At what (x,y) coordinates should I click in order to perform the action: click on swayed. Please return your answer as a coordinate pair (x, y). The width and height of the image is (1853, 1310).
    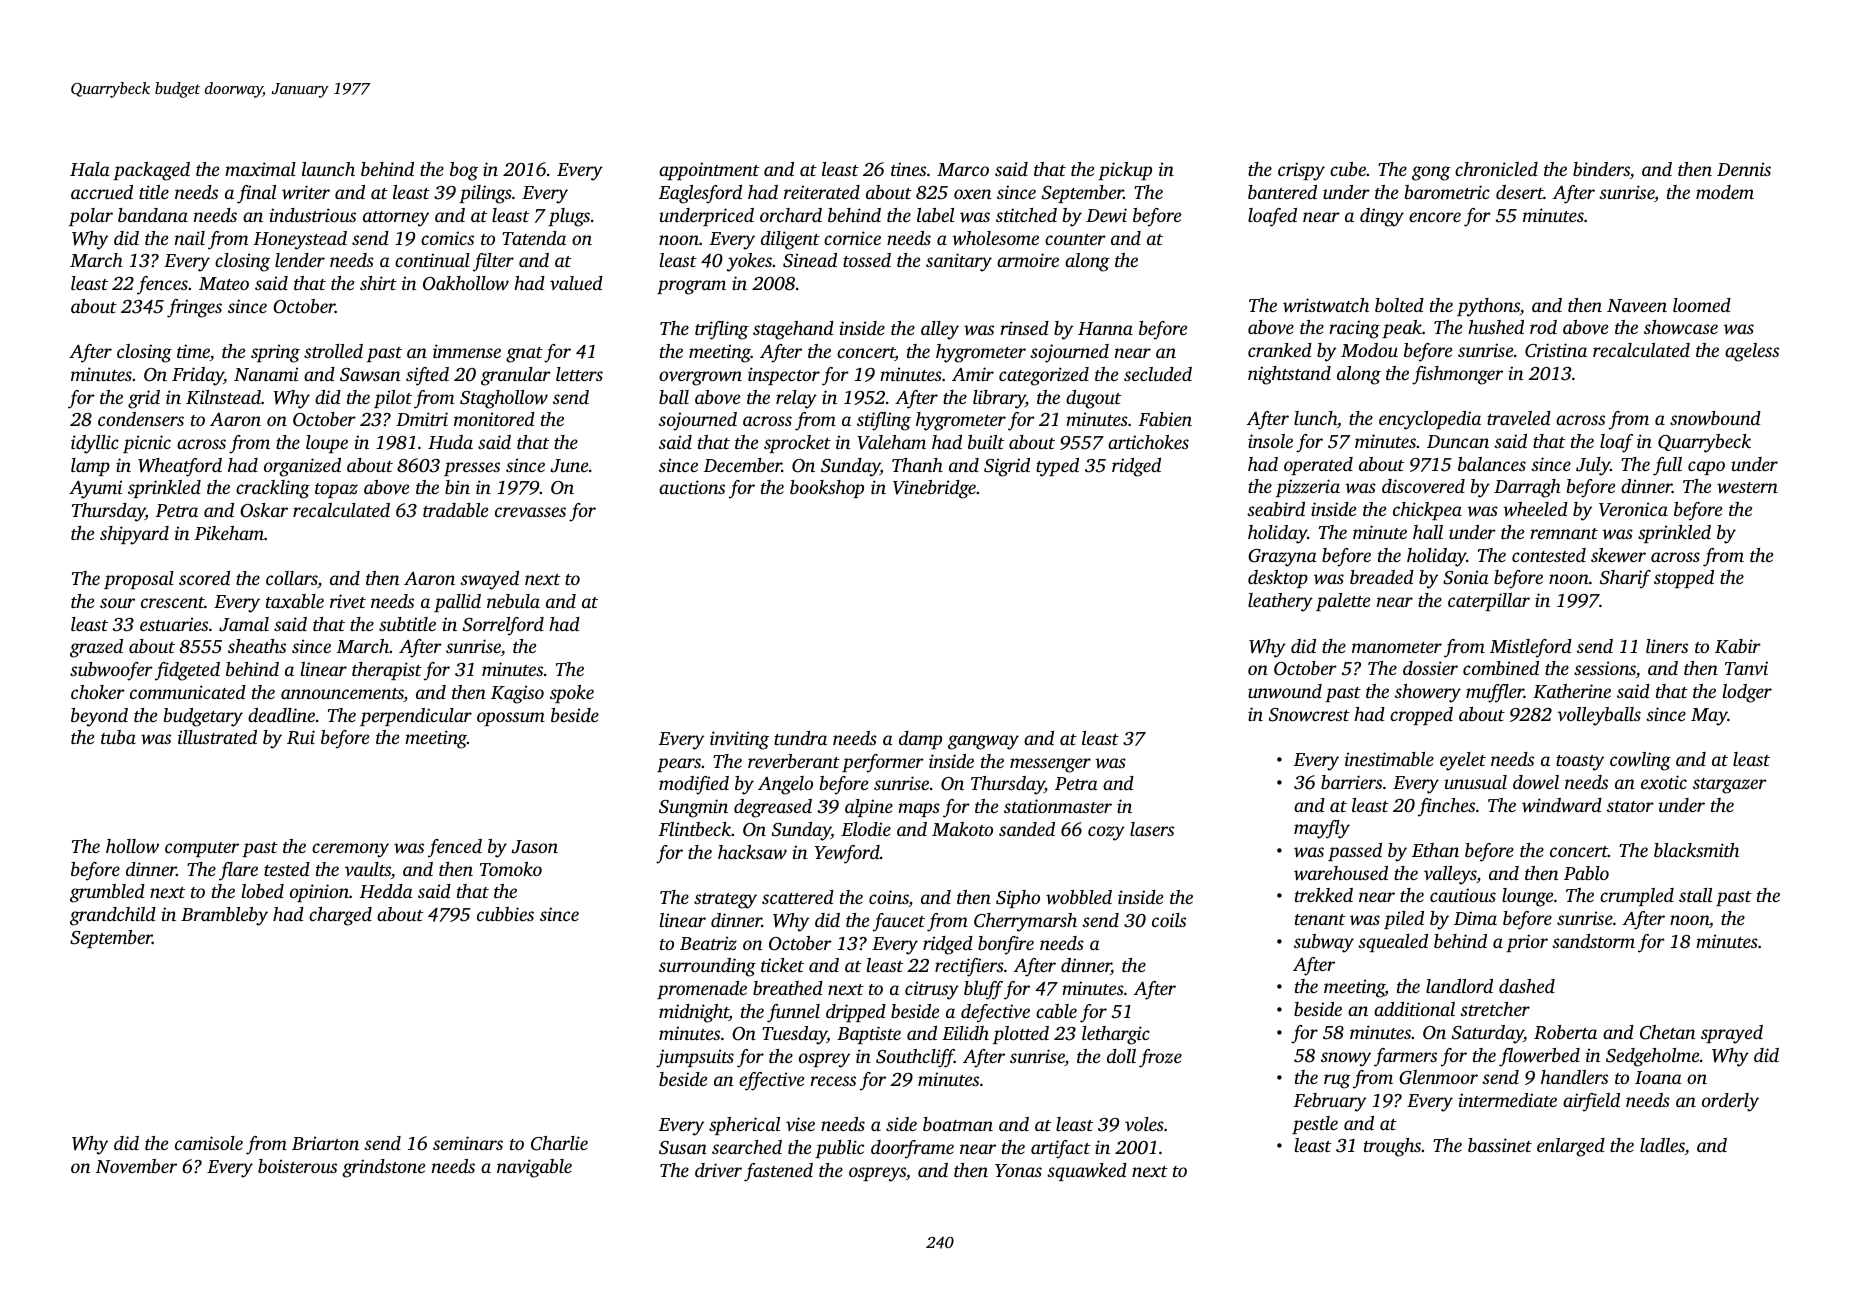
    Looking at the image, I should click on (489, 580).
